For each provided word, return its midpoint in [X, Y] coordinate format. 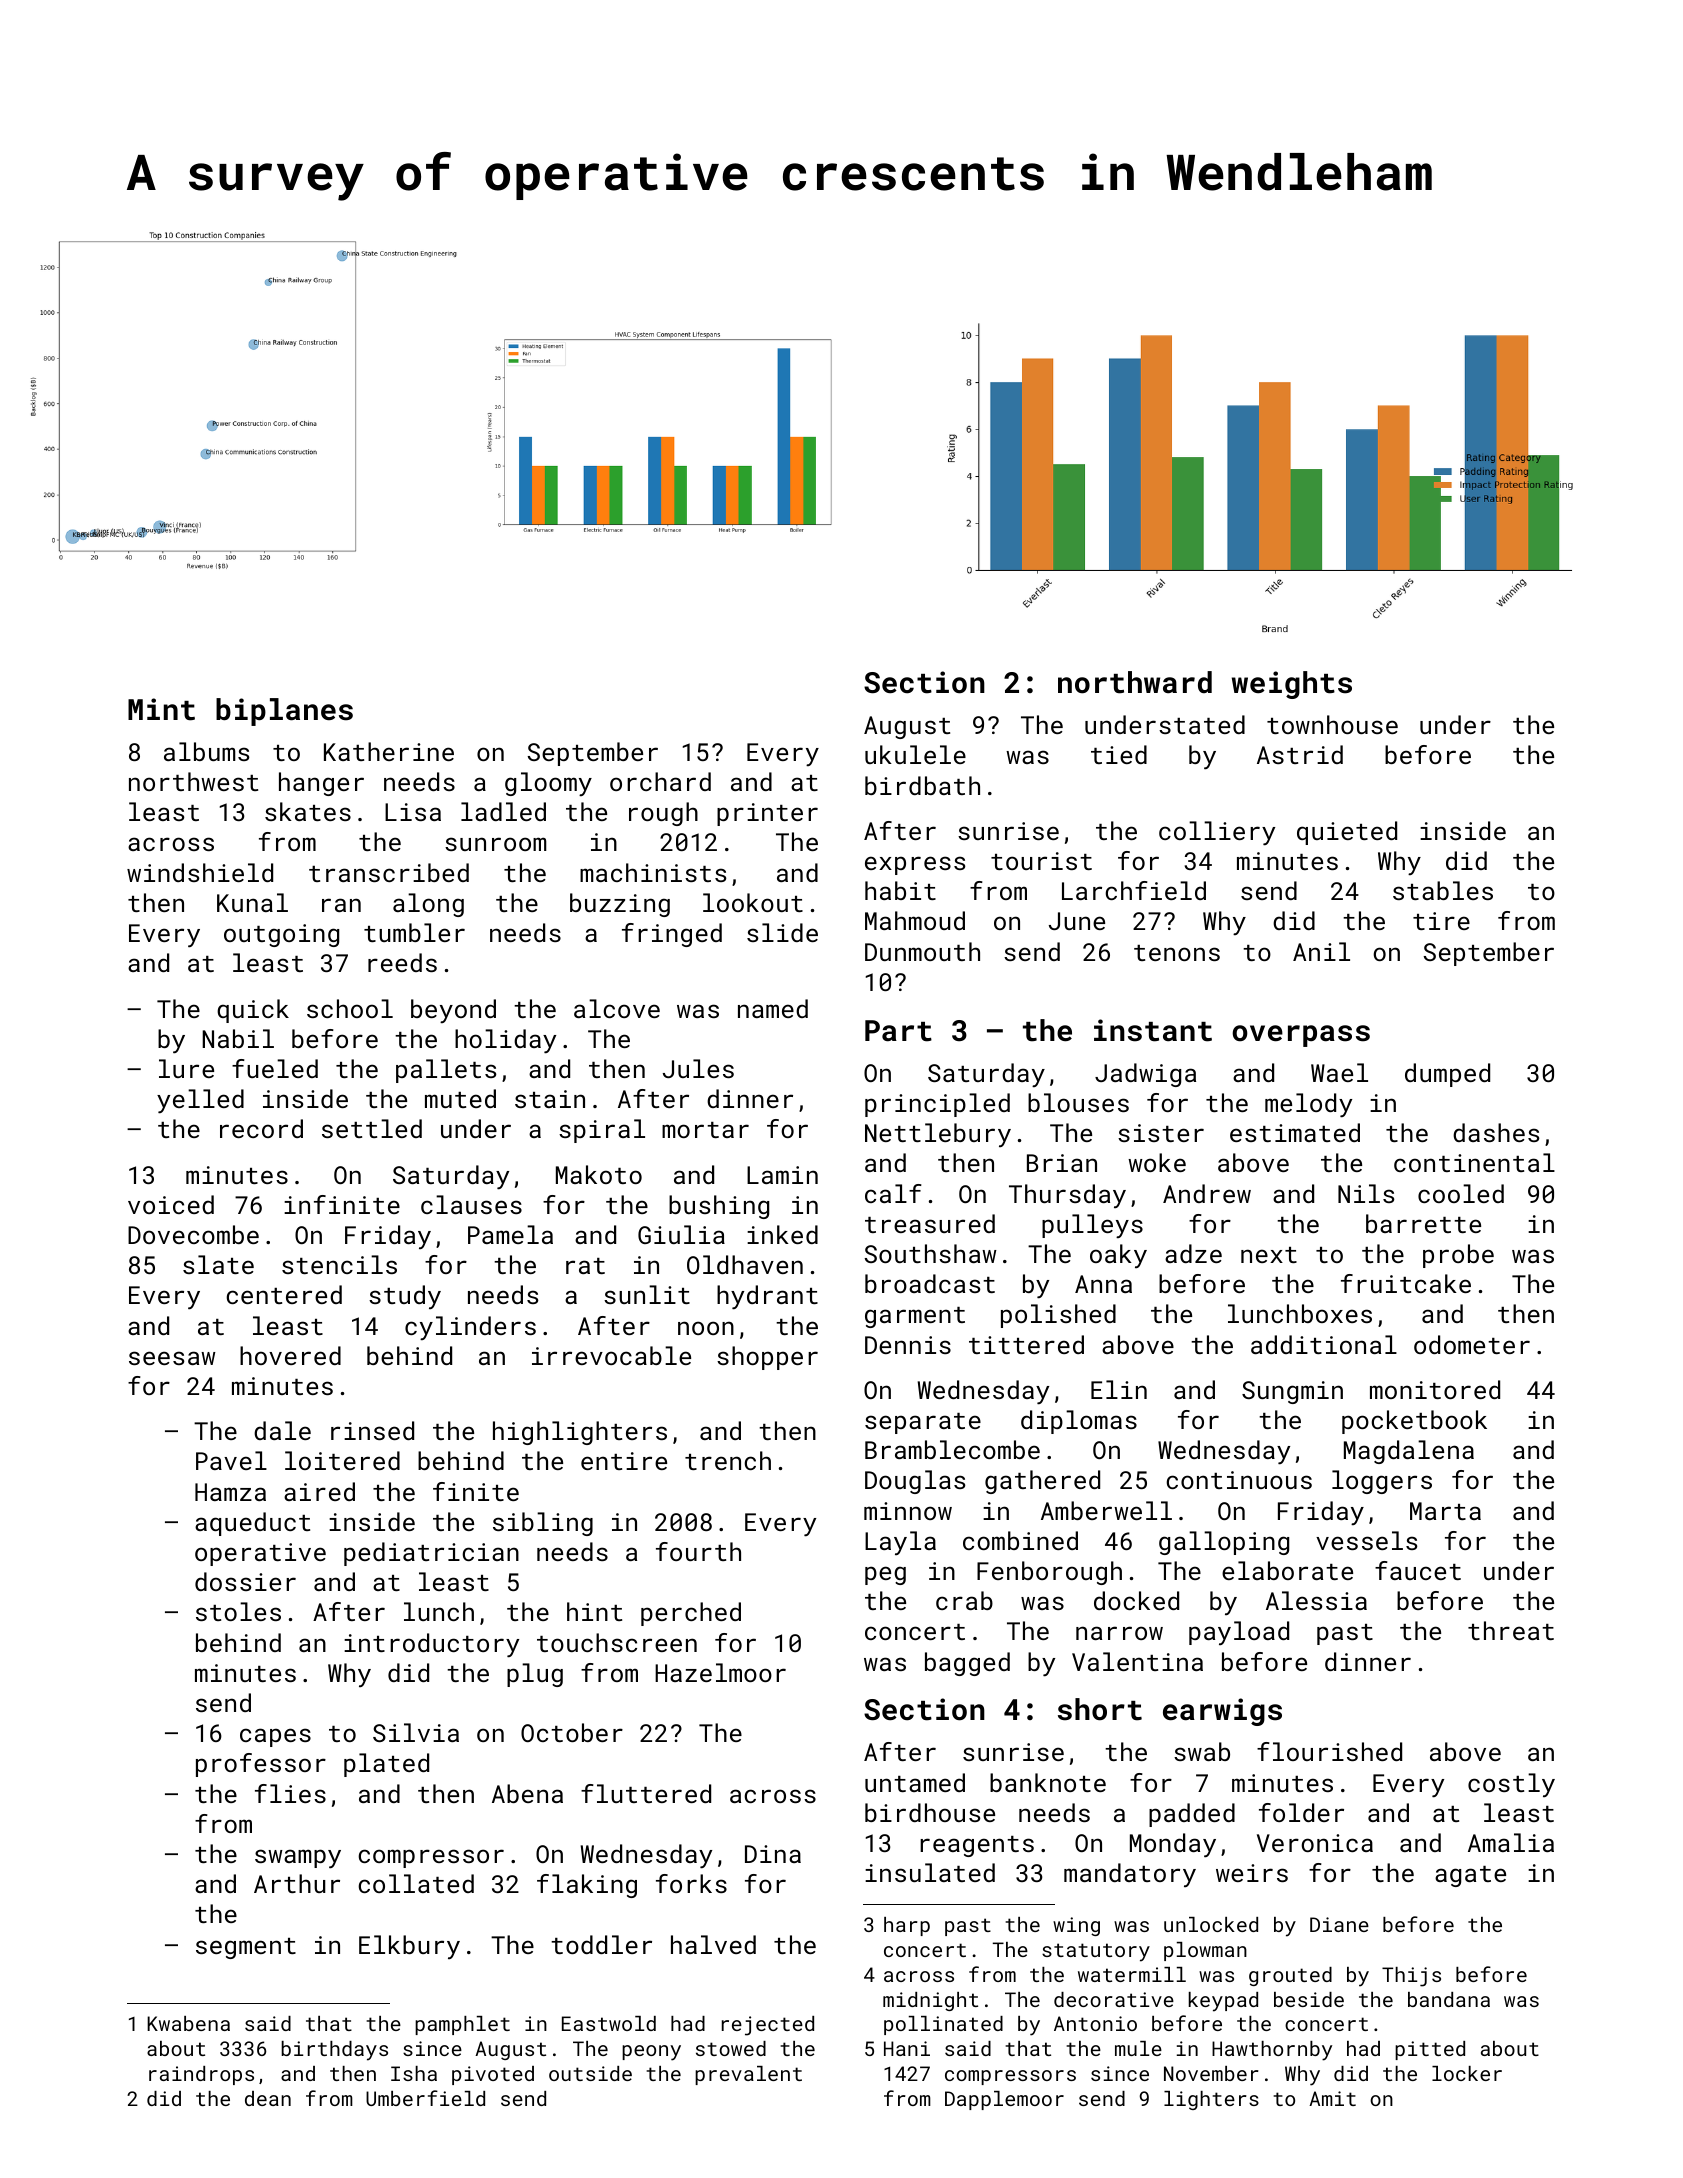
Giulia [681, 1234]
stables [1443, 890]
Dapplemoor [1004, 2100]
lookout [753, 902]
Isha [414, 2073]
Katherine [389, 751]
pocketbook [1414, 1422]
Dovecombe [193, 1234]
